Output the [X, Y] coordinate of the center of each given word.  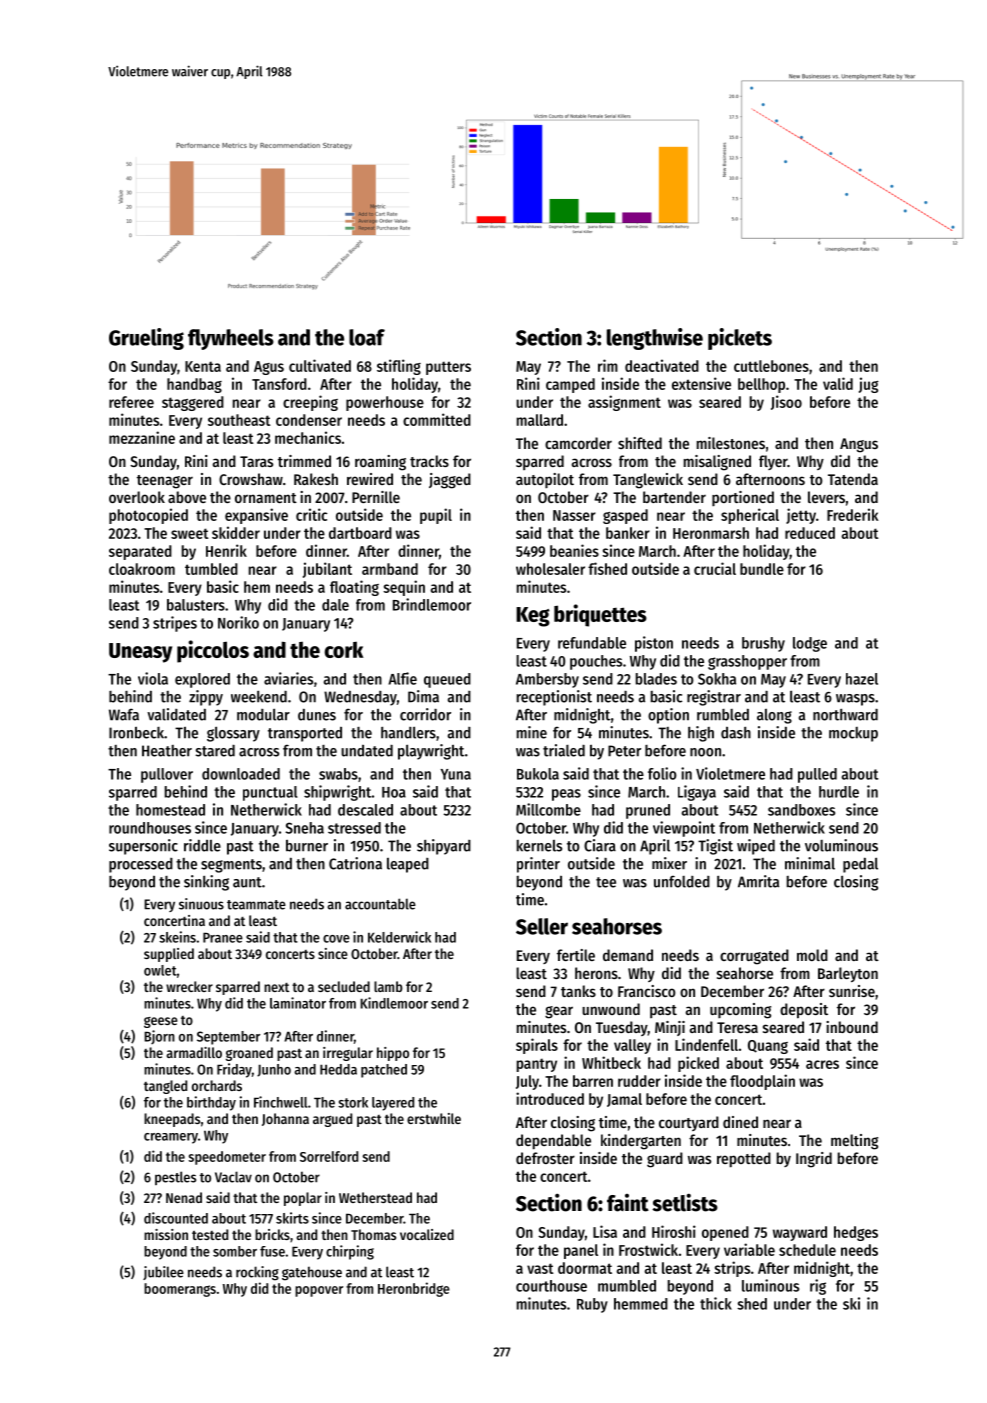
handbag [194, 385]
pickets [740, 339]
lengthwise [655, 339]
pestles [175, 1178]
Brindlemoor [432, 604]
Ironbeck [136, 733]
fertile [576, 955]
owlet [160, 970]
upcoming [740, 1011]
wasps [855, 700]
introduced [550, 1098]
